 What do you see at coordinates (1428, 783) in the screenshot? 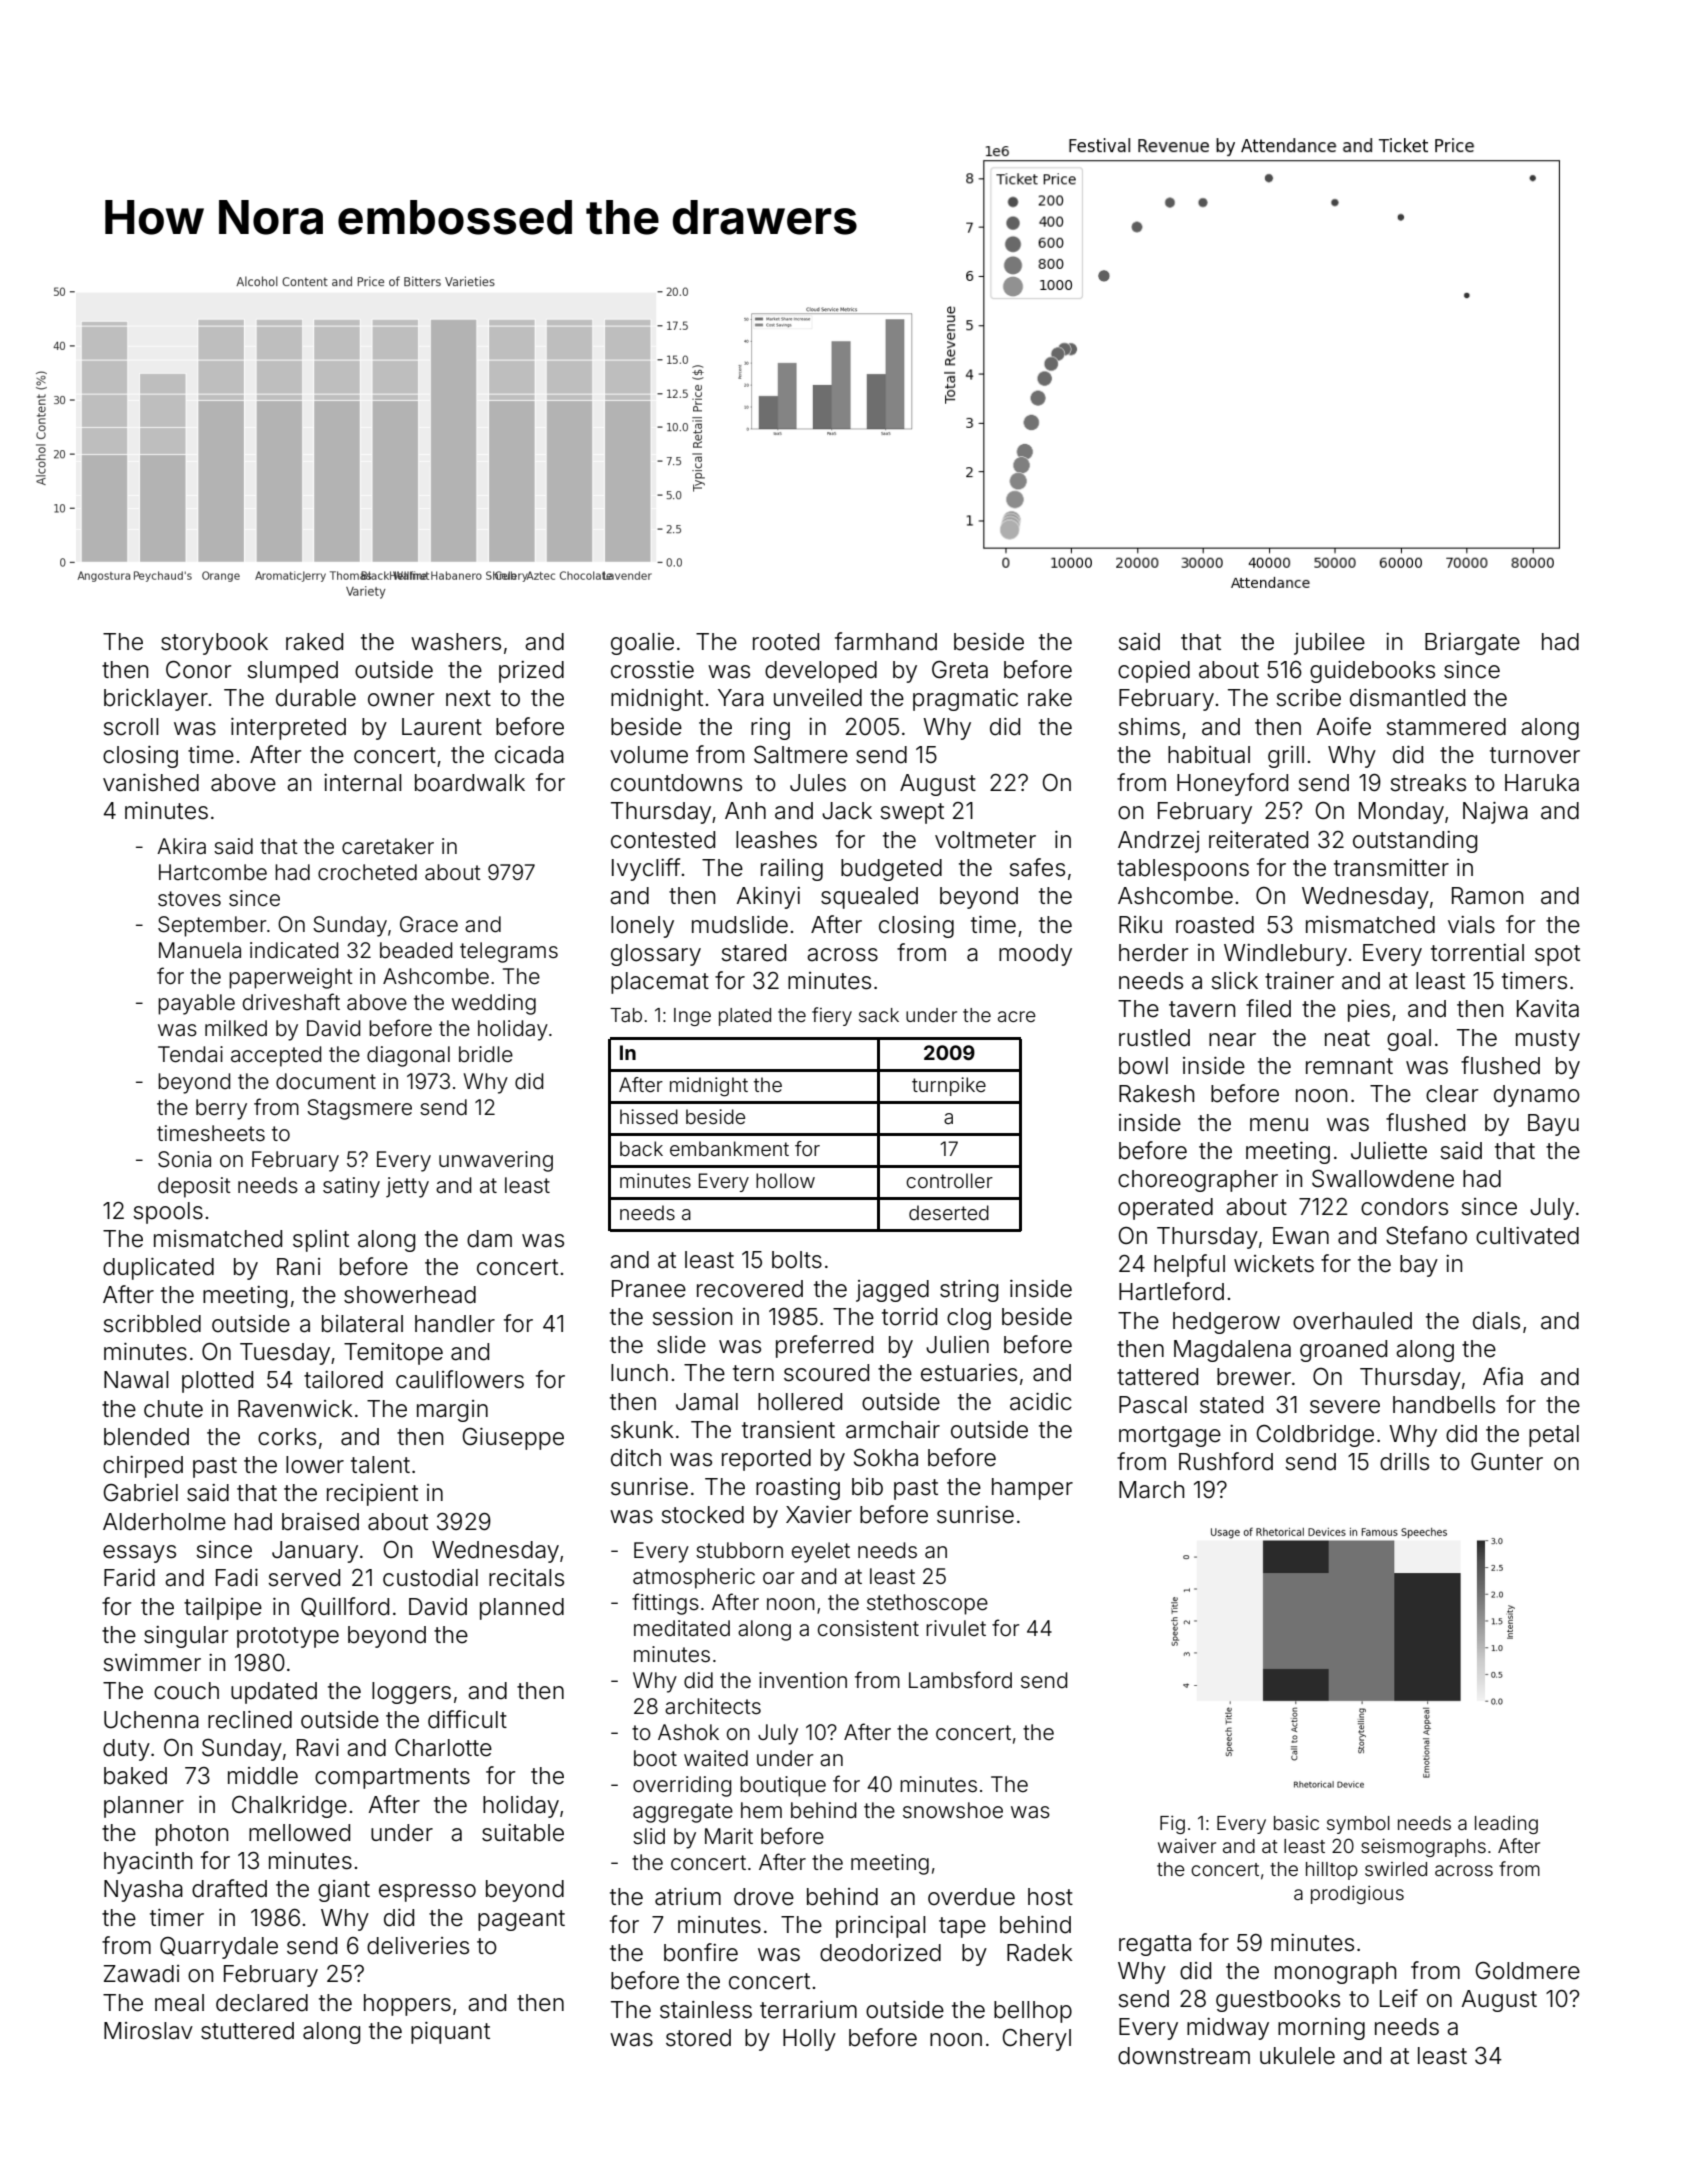
I see `streaks` at bounding box center [1428, 783].
